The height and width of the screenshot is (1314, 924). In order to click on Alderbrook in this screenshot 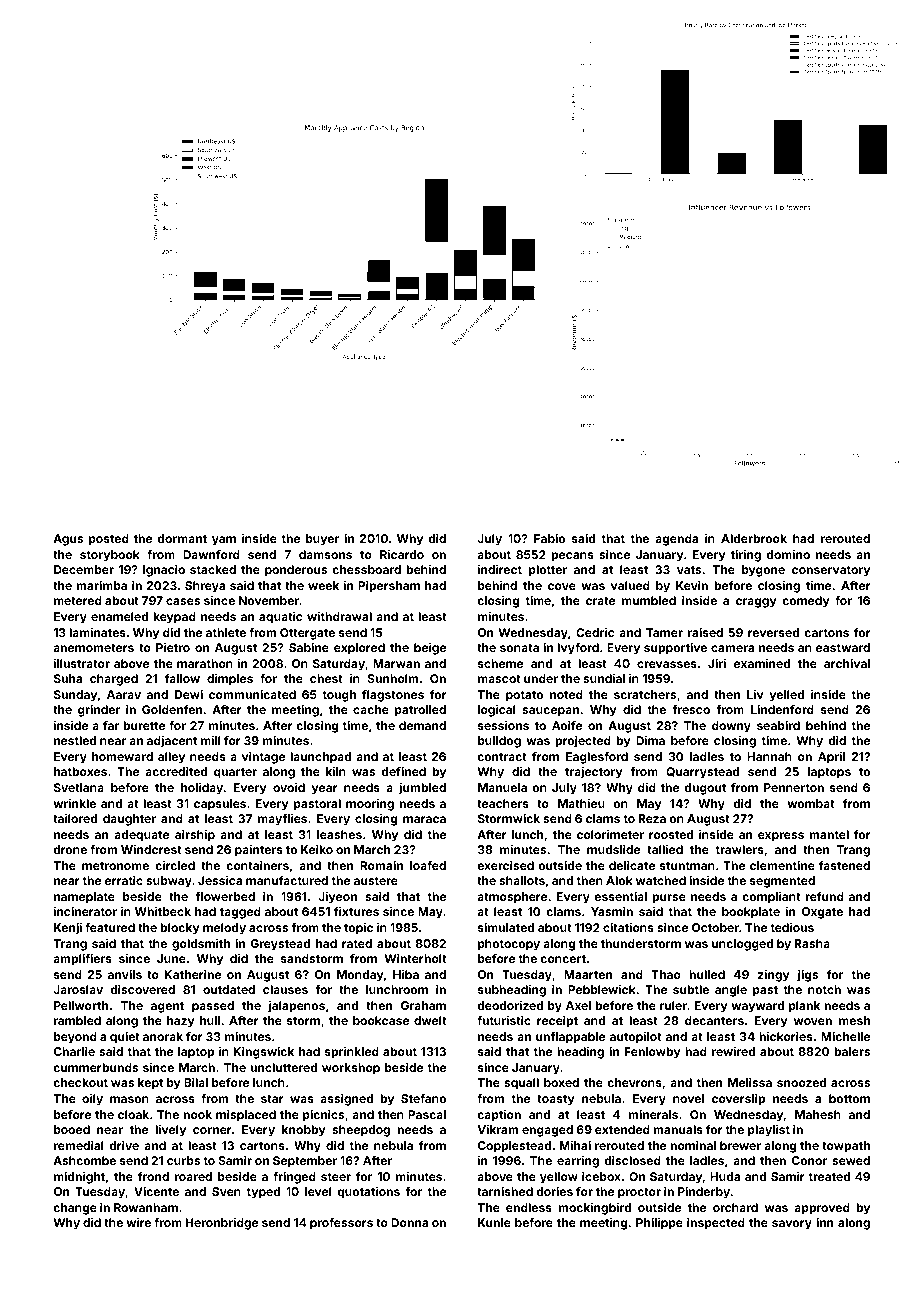, I will do `click(754, 538)`.
